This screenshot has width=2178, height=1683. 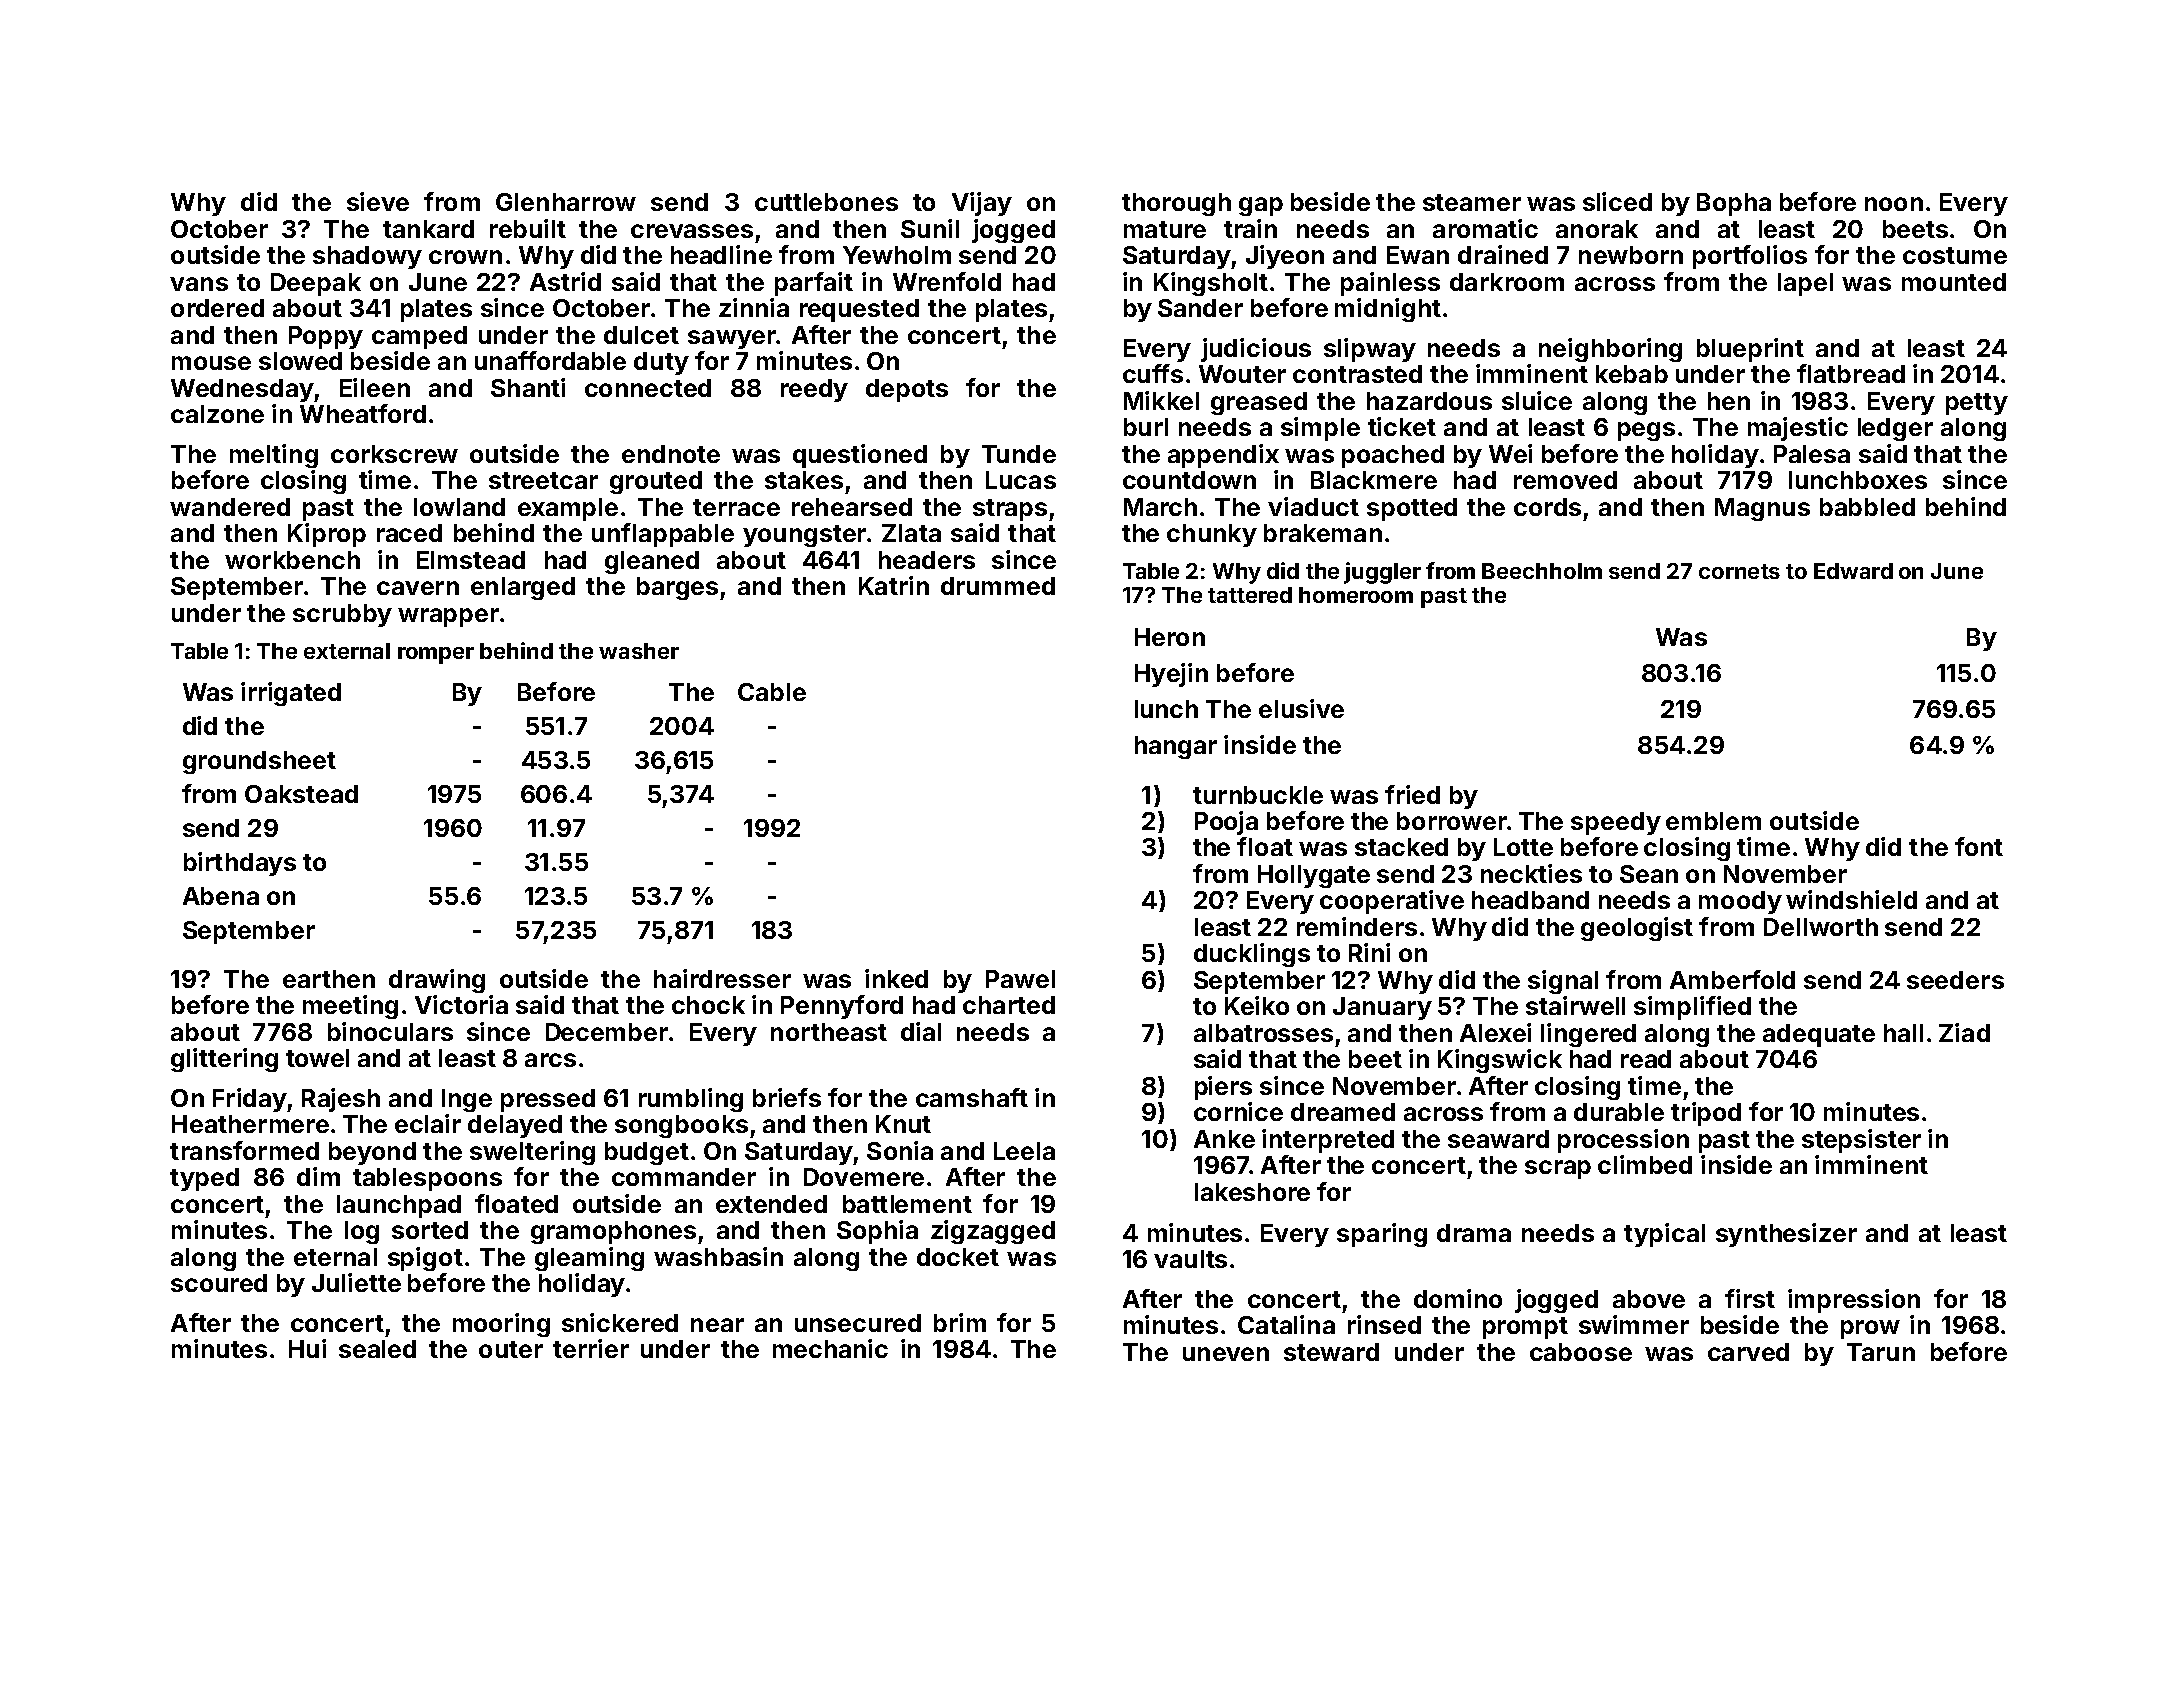 I want to click on elusive, so click(x=1301, y=708).
